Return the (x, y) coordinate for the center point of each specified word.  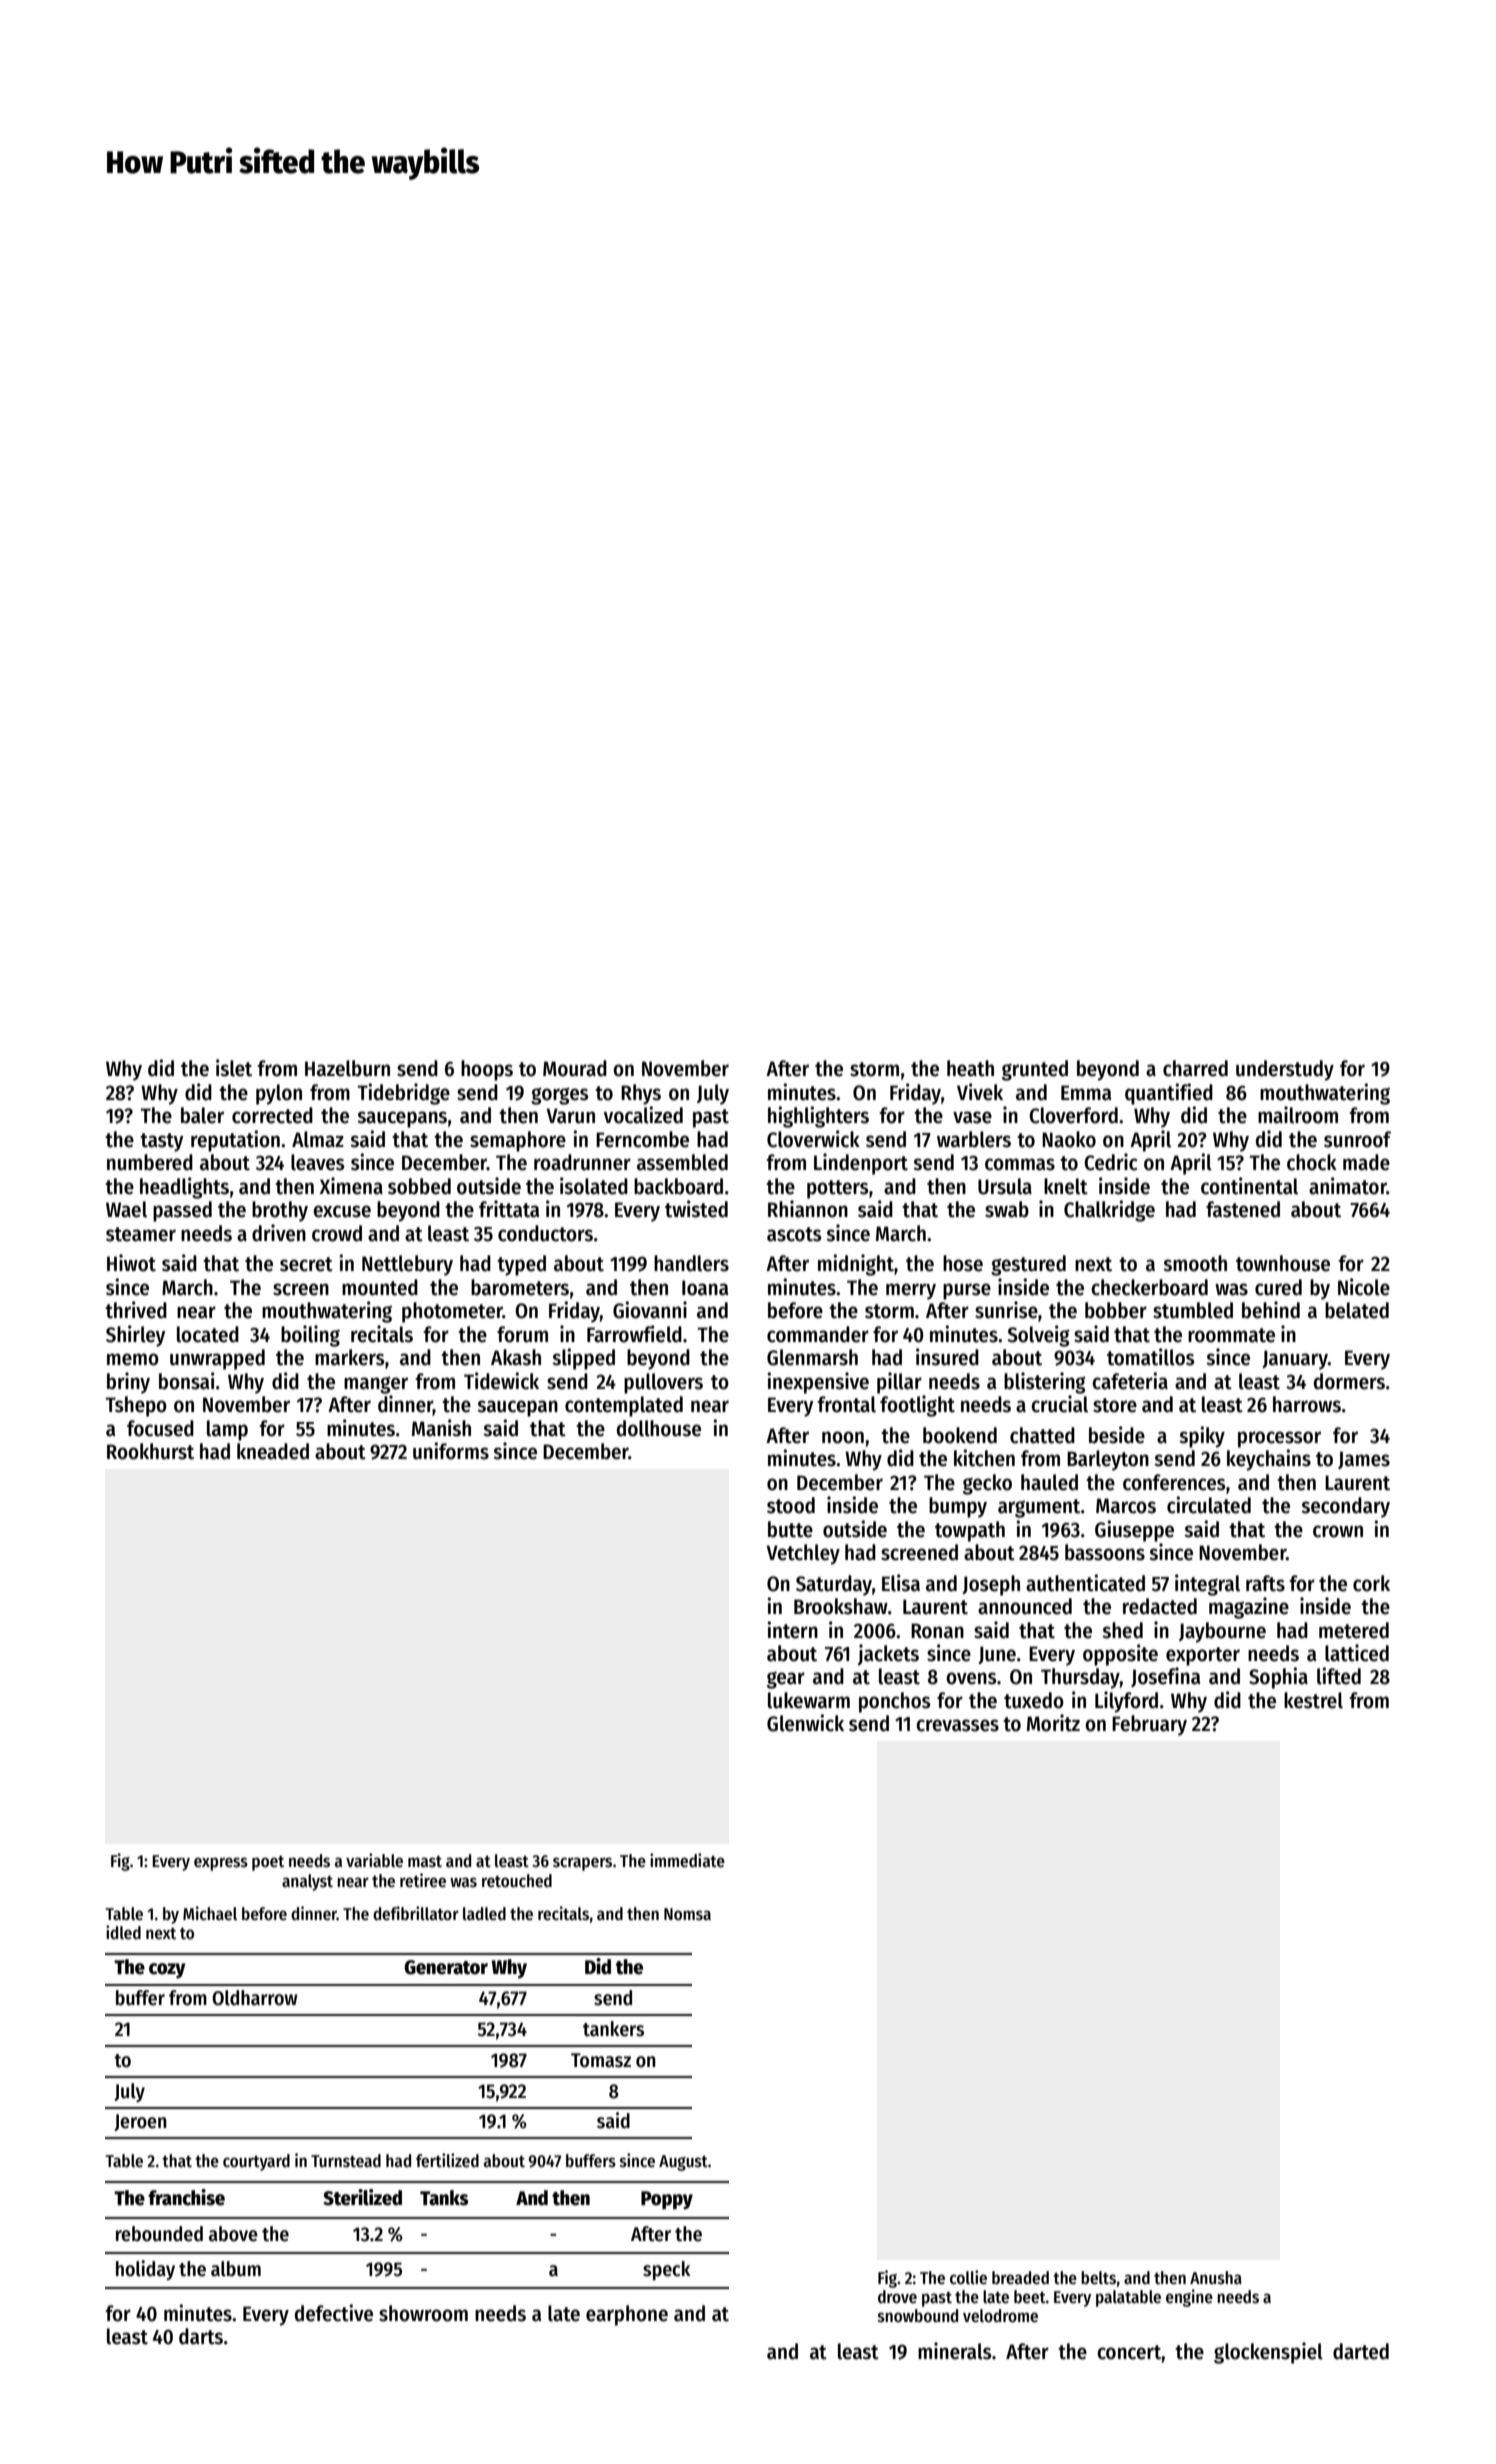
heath (970, 1068)
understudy (1285, 1070)
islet (234, 1068)
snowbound (918, 2316)
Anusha (1216, 2278)
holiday (145, 2270)
